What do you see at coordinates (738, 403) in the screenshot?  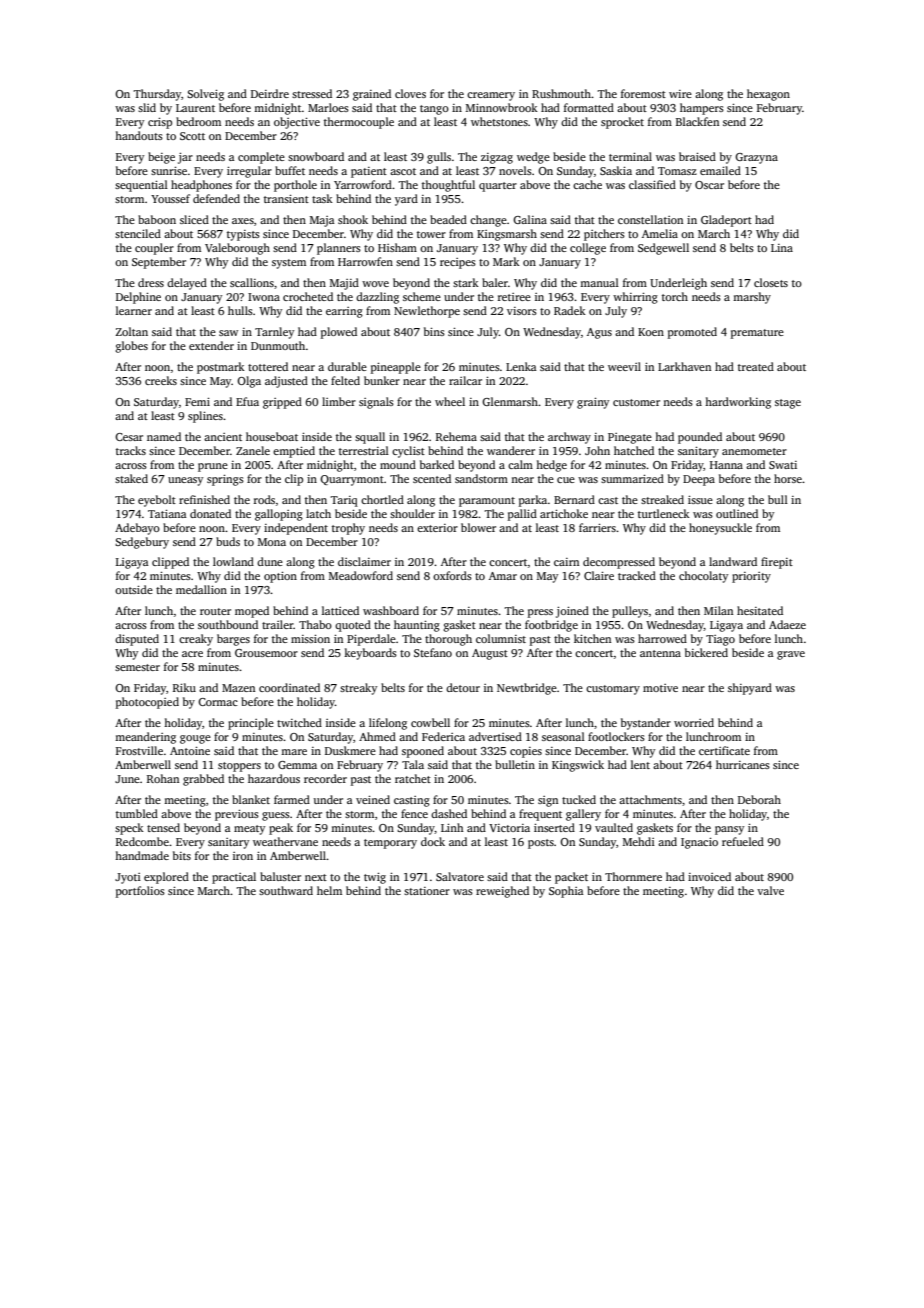 I see `hardworking` at bounding box center [738, 403].
